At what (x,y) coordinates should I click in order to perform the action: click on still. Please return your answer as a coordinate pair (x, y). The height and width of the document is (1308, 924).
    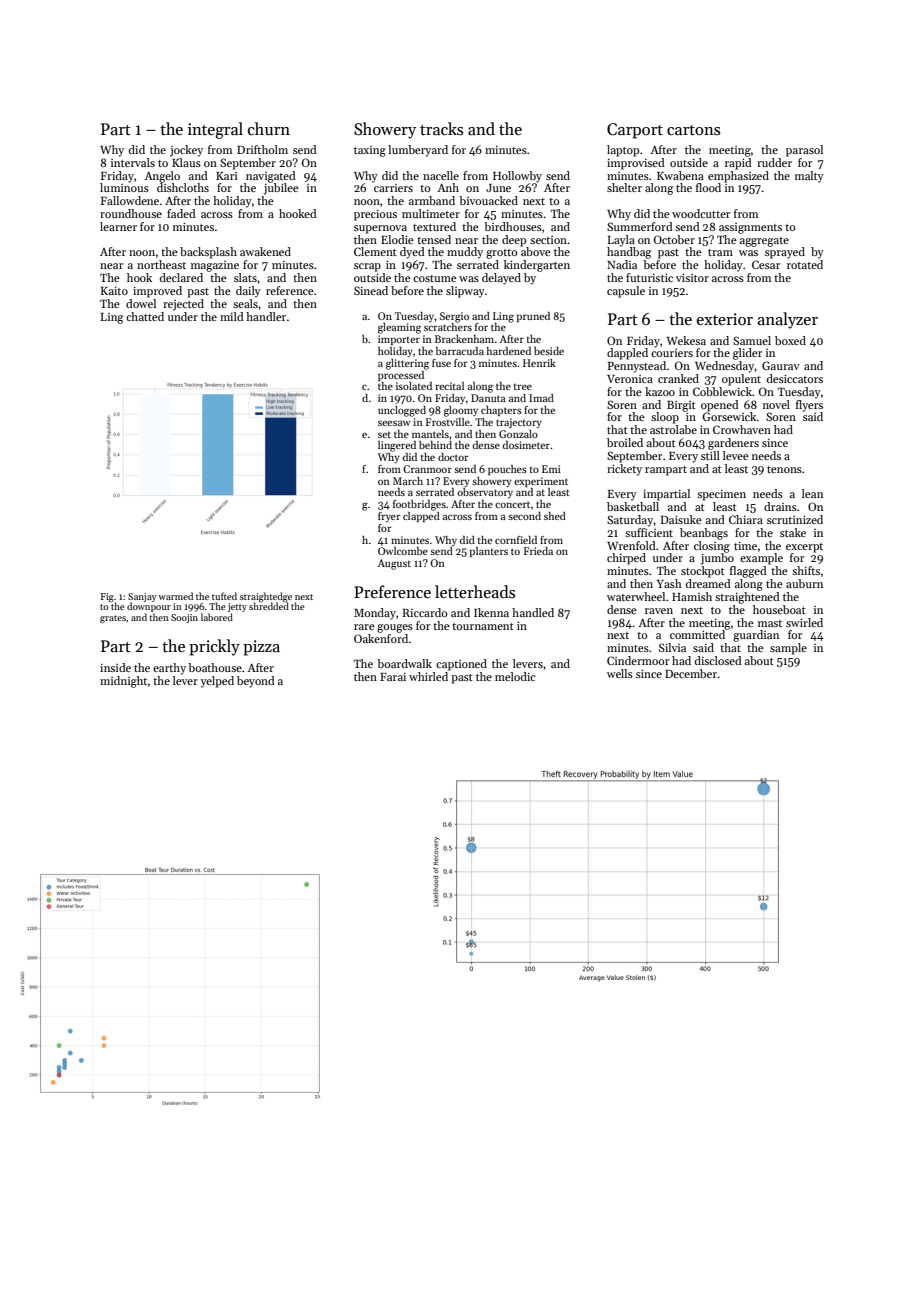
    Looking at the image, I should click on (710, 455).
